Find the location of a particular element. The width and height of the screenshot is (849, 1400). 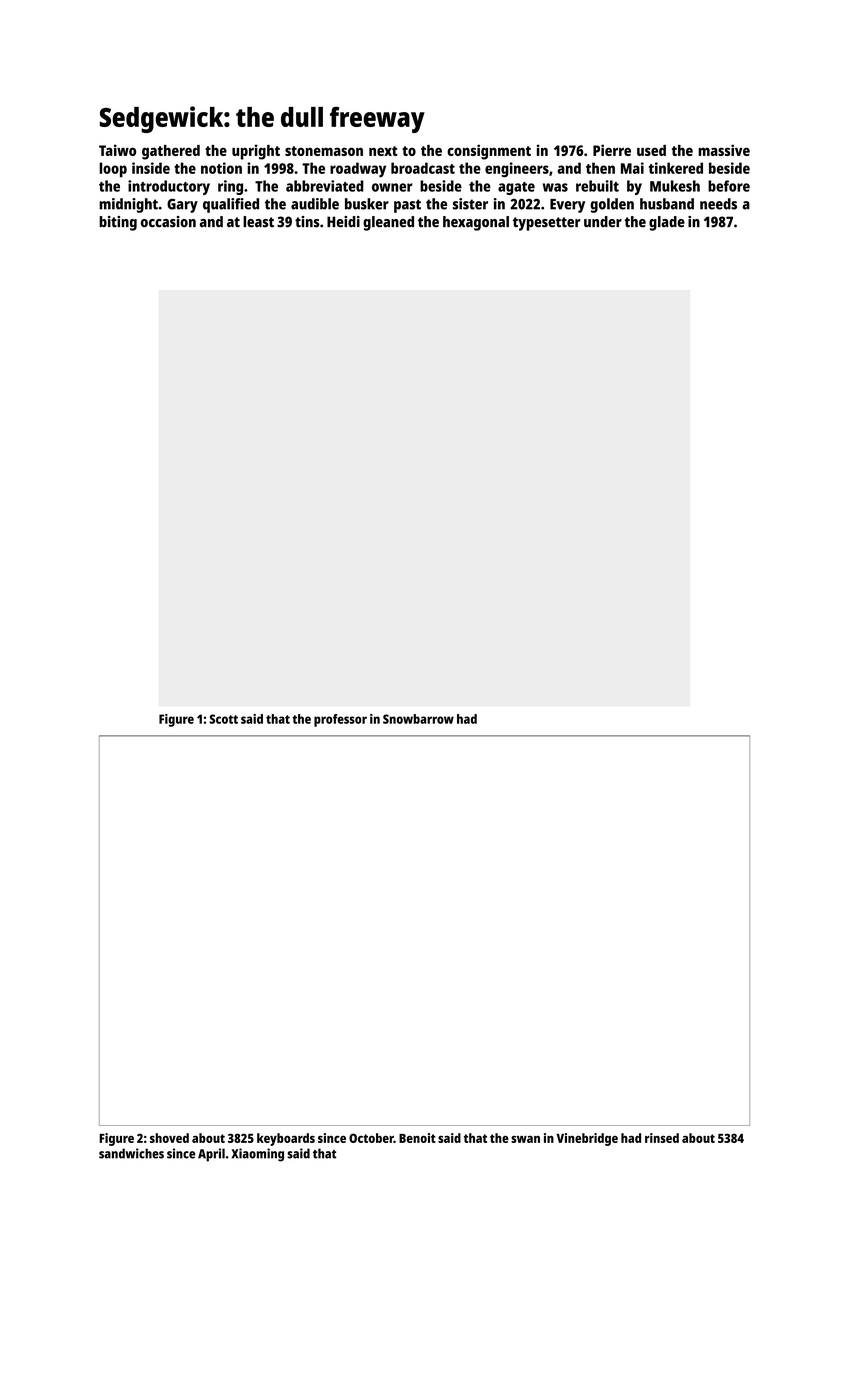

occasion is located at coordinates (168, 222).
